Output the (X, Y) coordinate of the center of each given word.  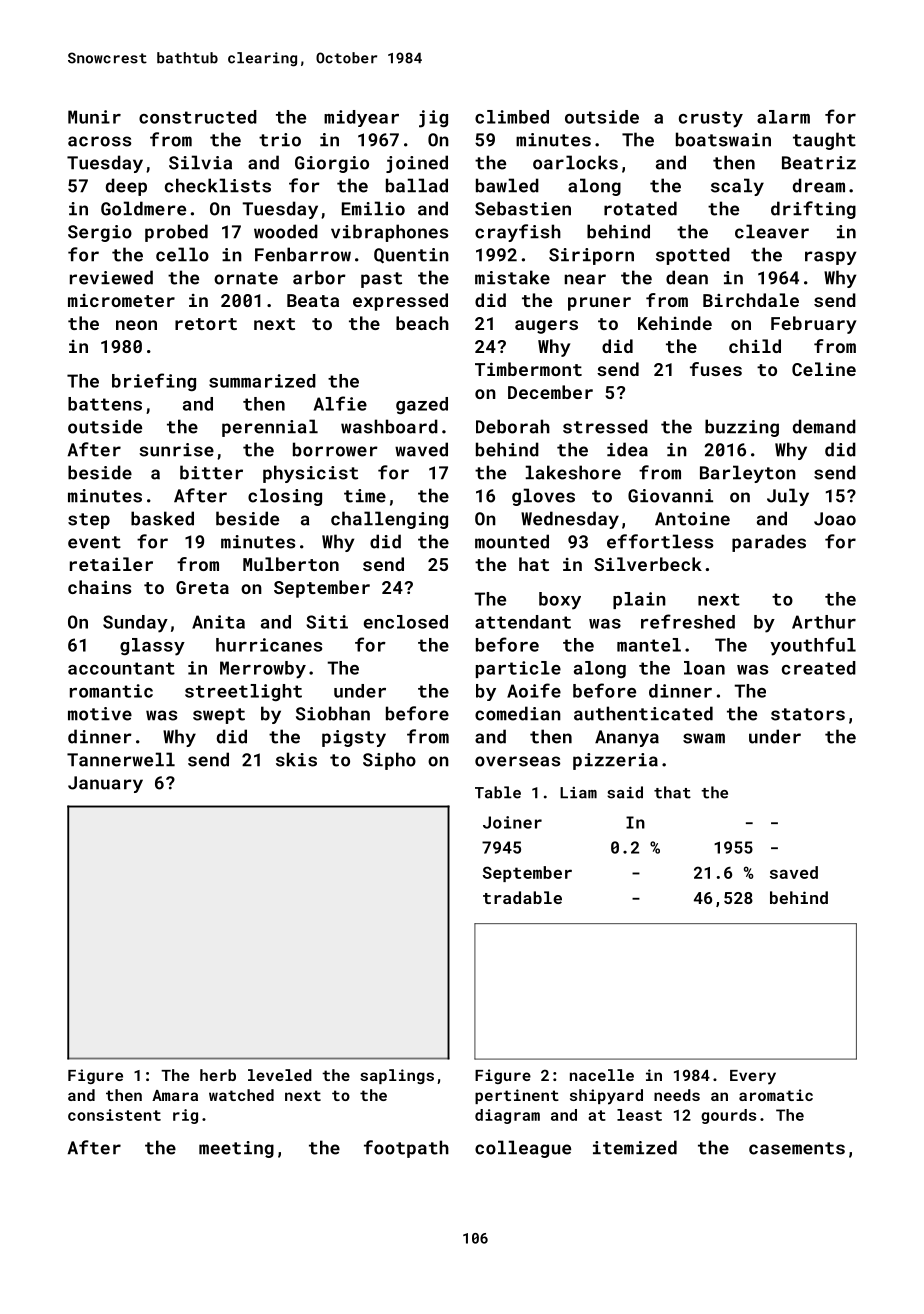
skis (296, 759)
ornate (246, 278)
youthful (813, 646)
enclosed (406, 622)
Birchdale (751, 300)
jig (433, 119)
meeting (236, 1149)
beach (422, 323)
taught (824, 141)
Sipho (389, 761)
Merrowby (263, 670)
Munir (94, 117)
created (819, 668)
